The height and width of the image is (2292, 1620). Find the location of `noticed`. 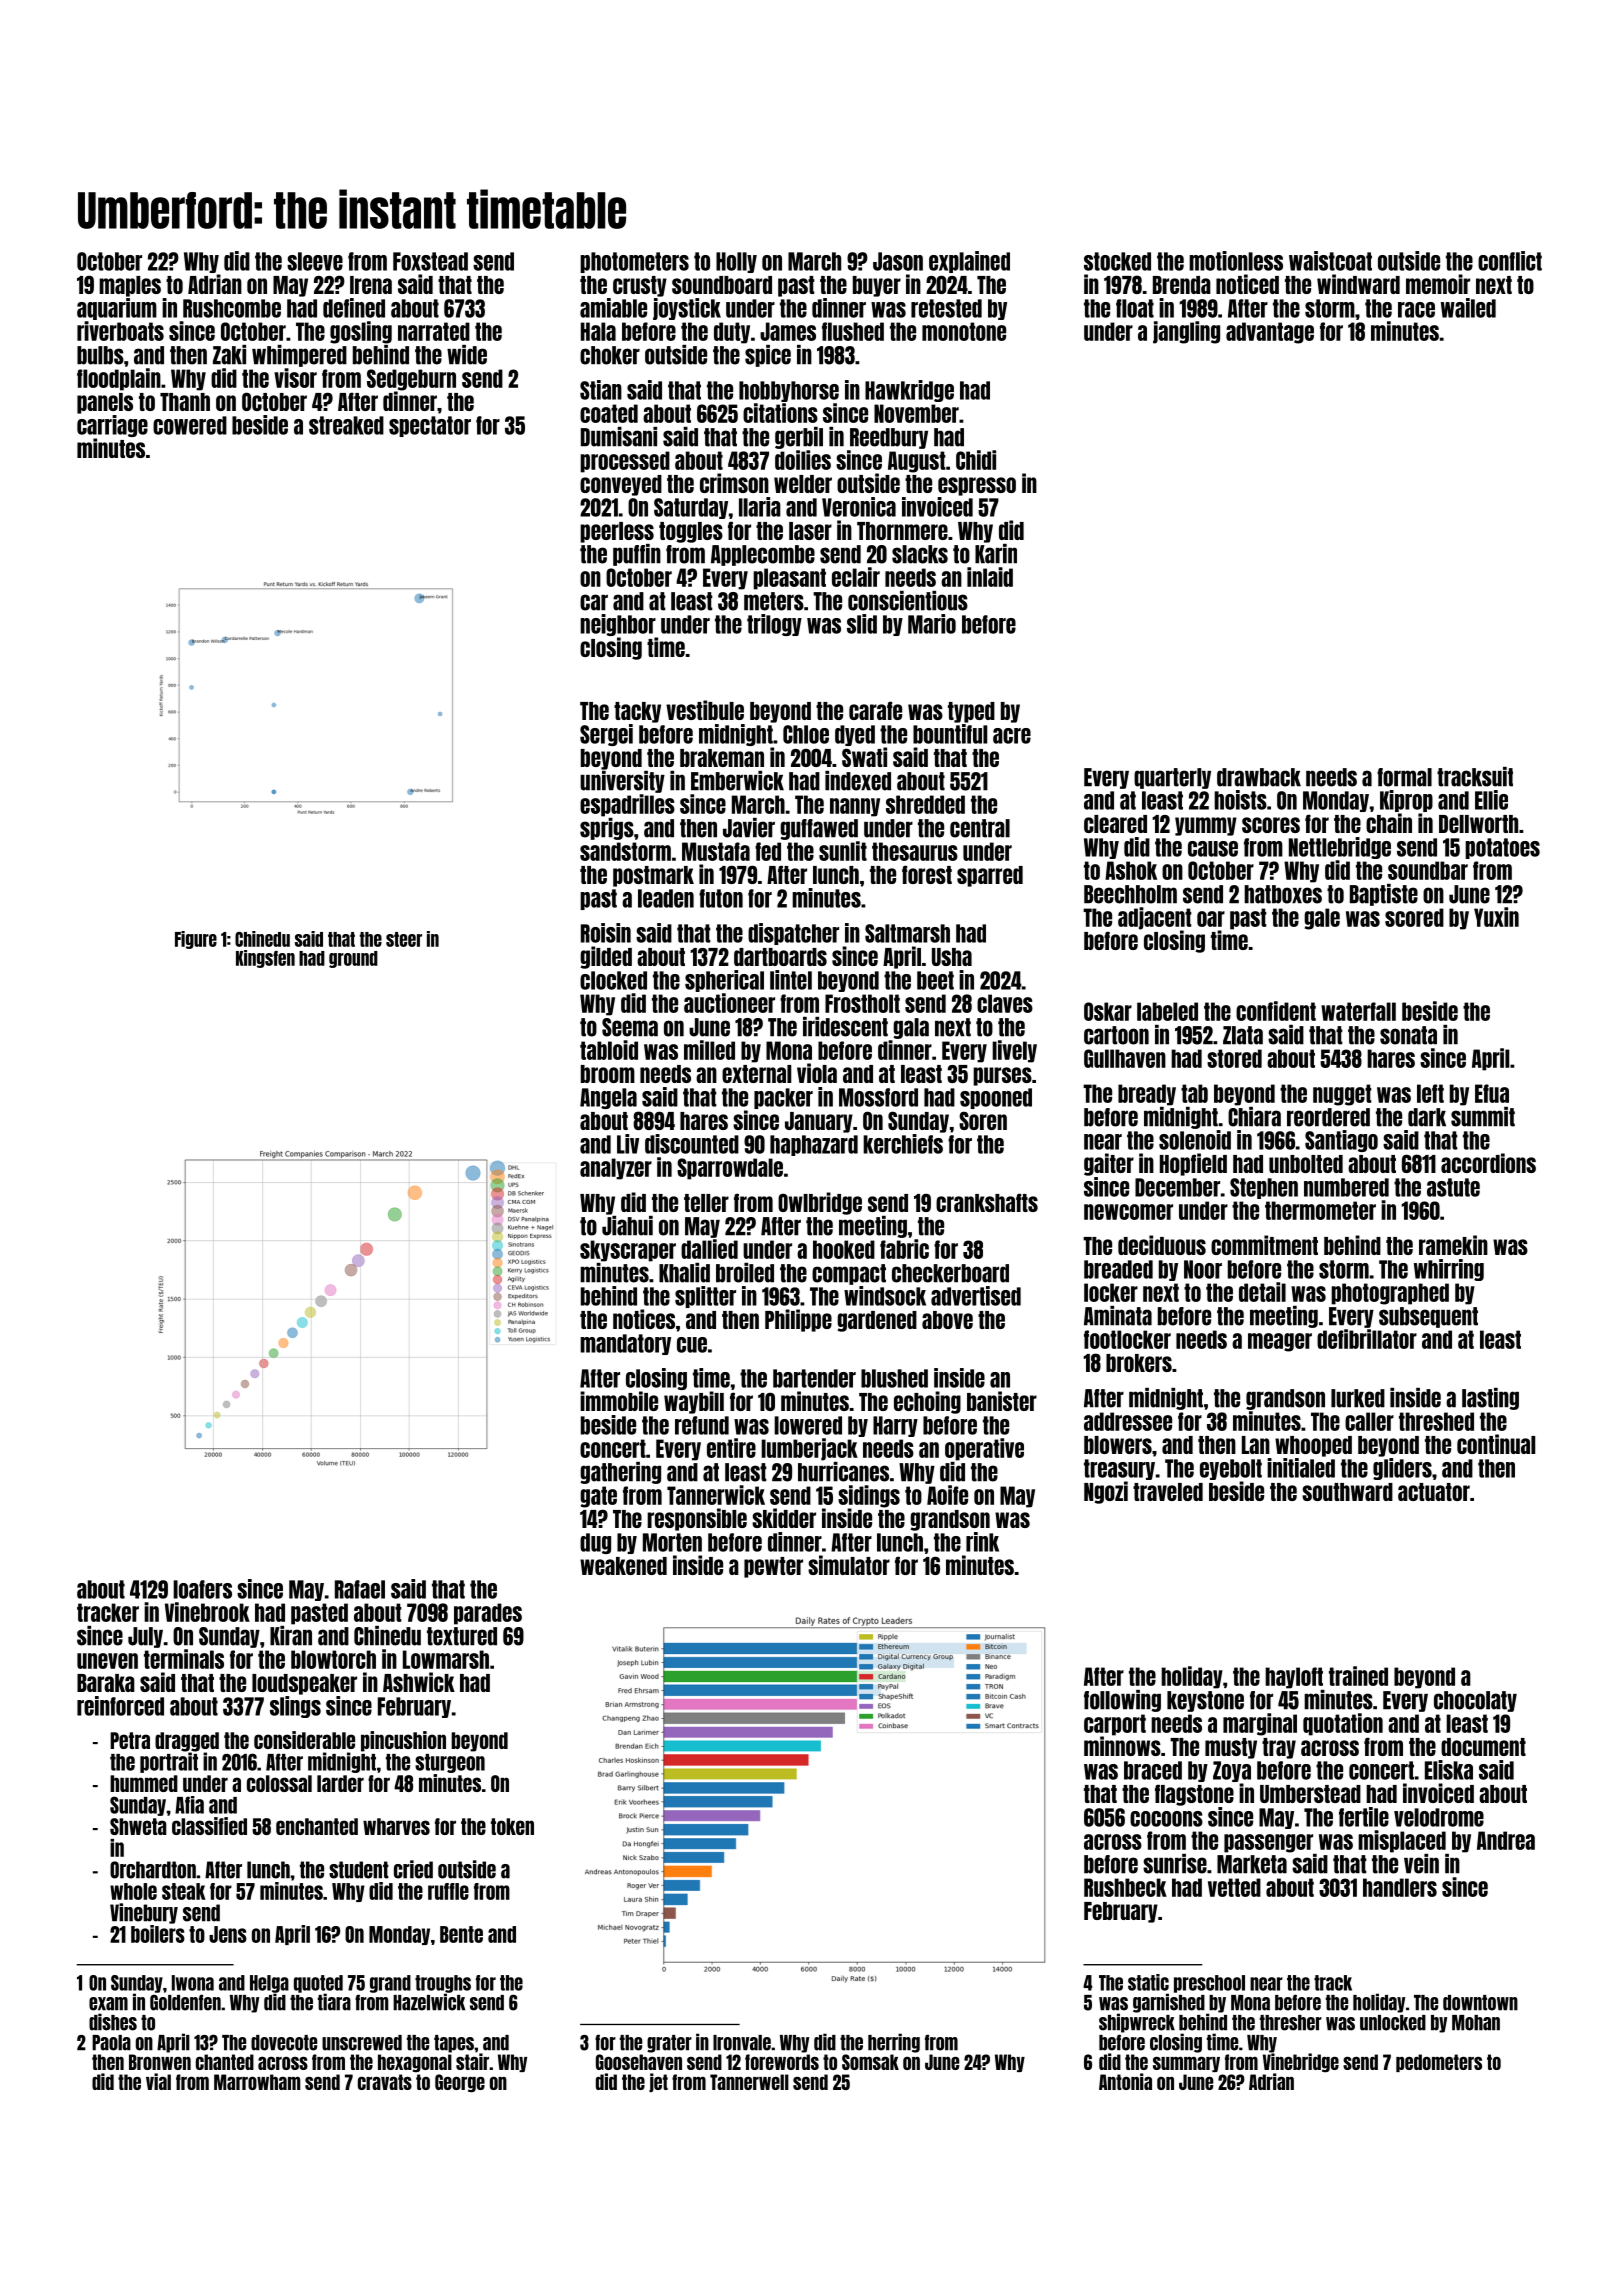

noticed is located at coordinates (1247, 284).
